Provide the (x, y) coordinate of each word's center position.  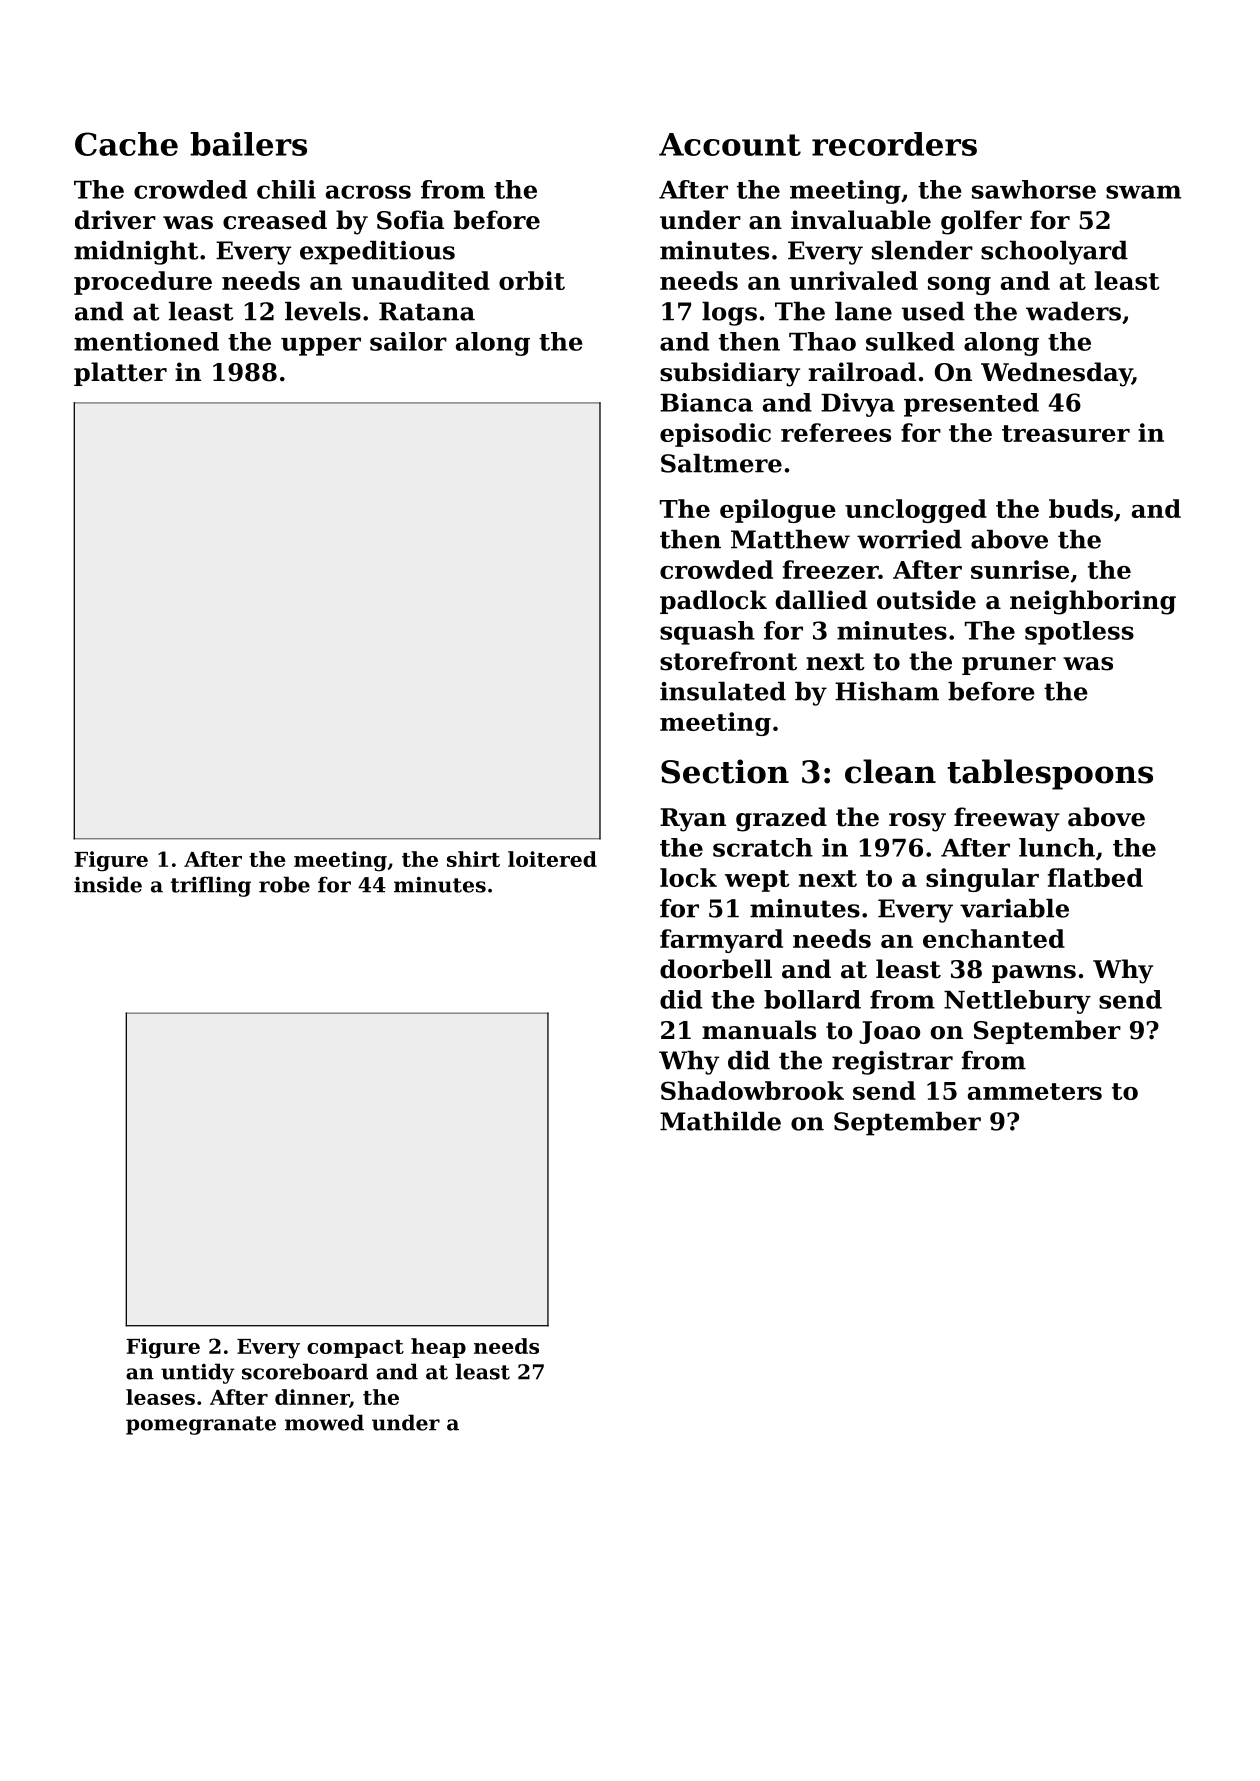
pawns (1034, 974)
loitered (552, 859)
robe (284, 884)
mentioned (146, 341)
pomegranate (201, 1425)
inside (108, 884)
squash (707, 633)
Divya (858, 405)
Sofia (410, 220)
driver (115, 220)
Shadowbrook (752, 1090)
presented (971, 405)
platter (120, 374)
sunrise (1020, 569)
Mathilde (720, 1121)
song (959, 286)
